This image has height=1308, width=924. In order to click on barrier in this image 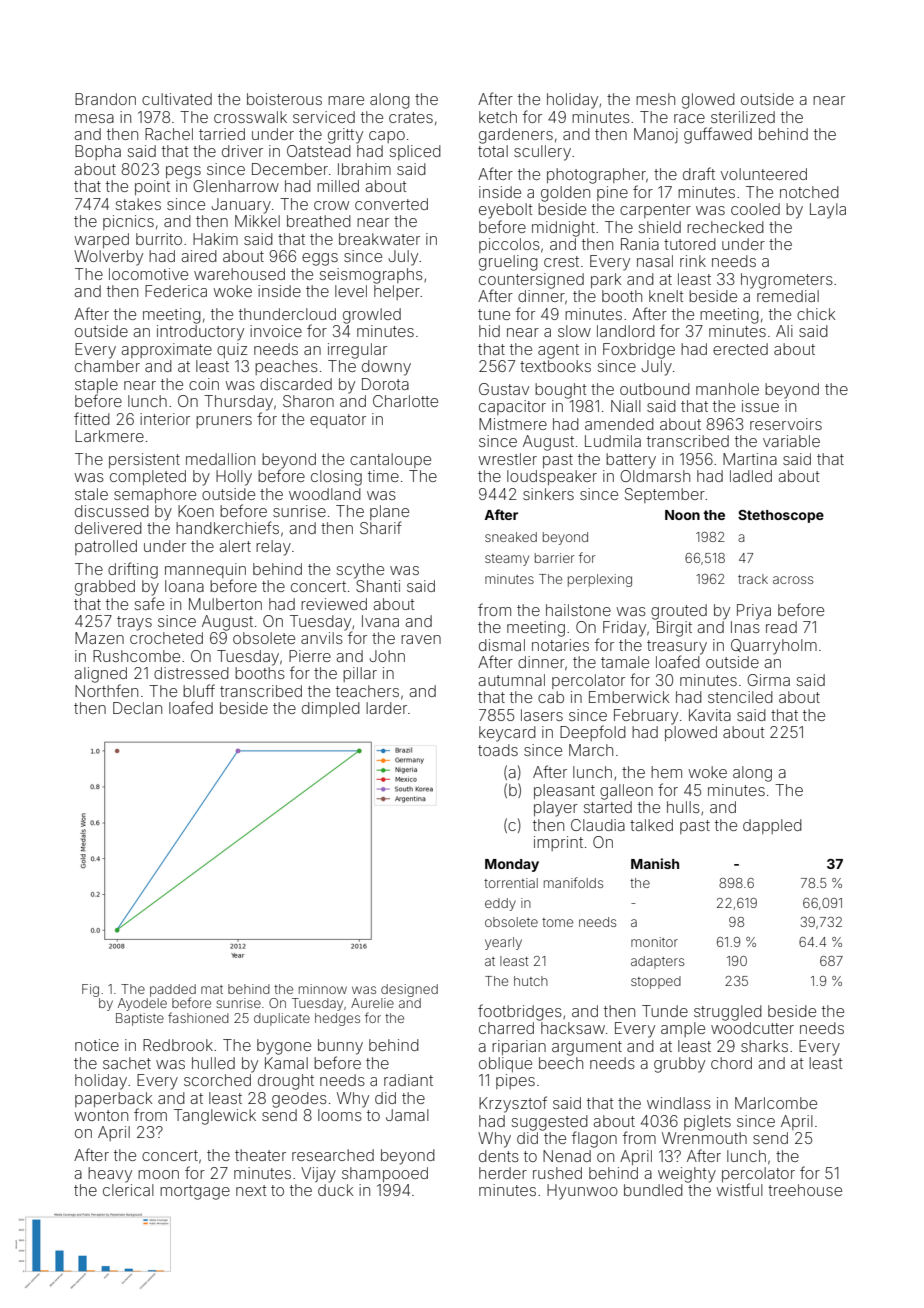, I will do `click(555, 558)`.
